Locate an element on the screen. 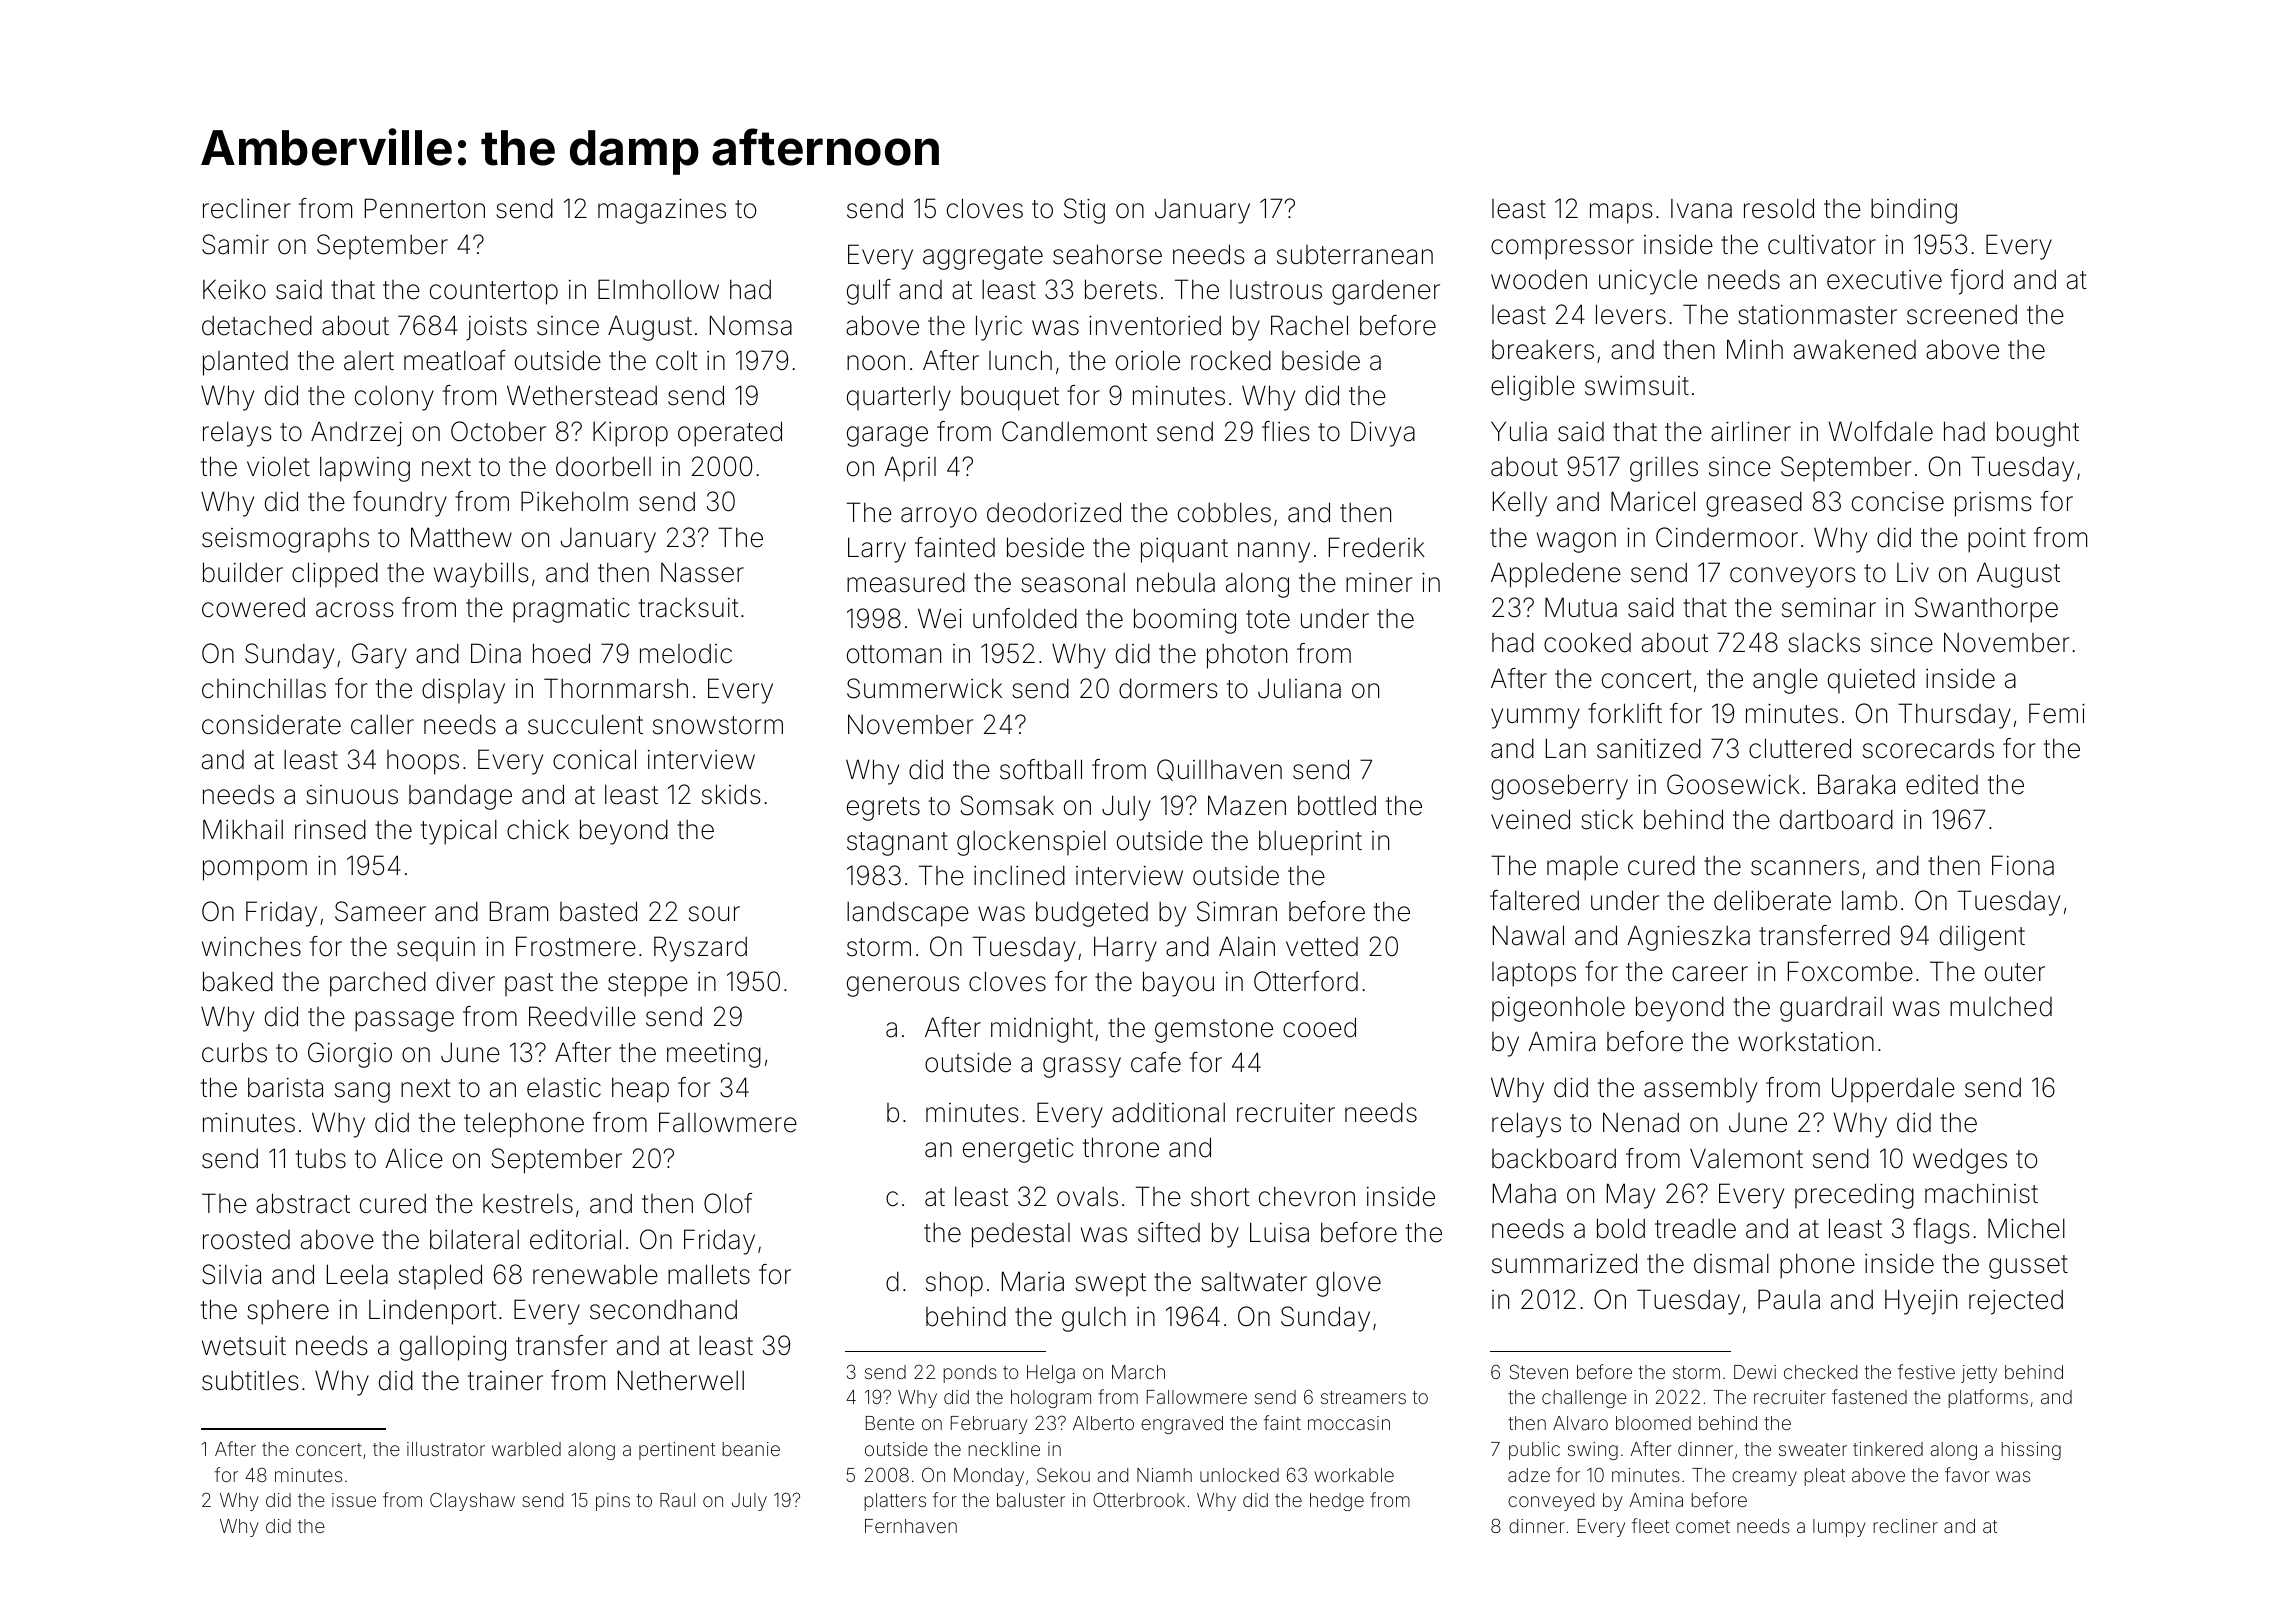  Raul is located at coordinates (677, 1500).
